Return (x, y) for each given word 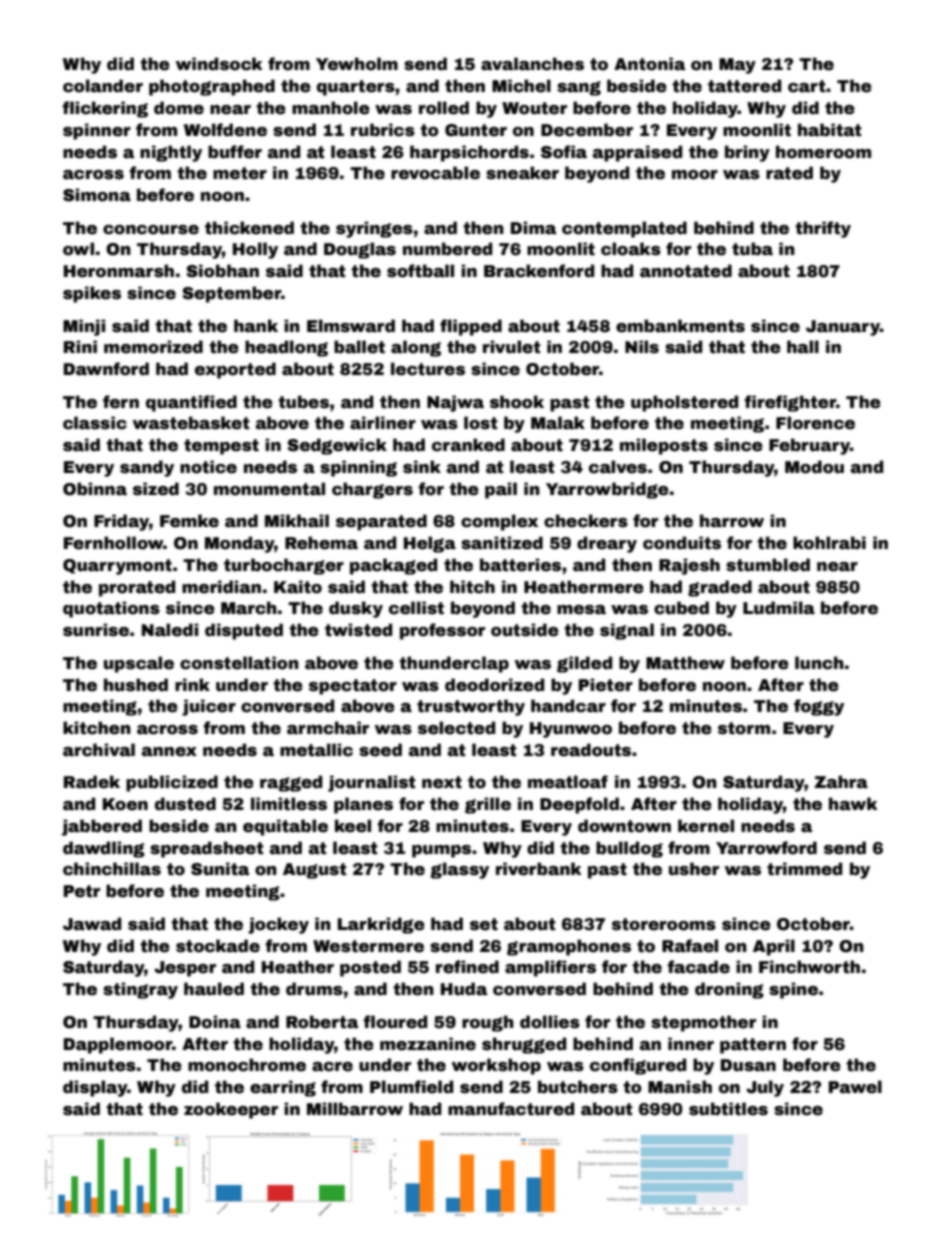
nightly (171, 153)
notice (208, 467)
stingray (140, 990)
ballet (359, 347)
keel (353, 826)
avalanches (532, 64)
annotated (686, 271)
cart (807, 86)
